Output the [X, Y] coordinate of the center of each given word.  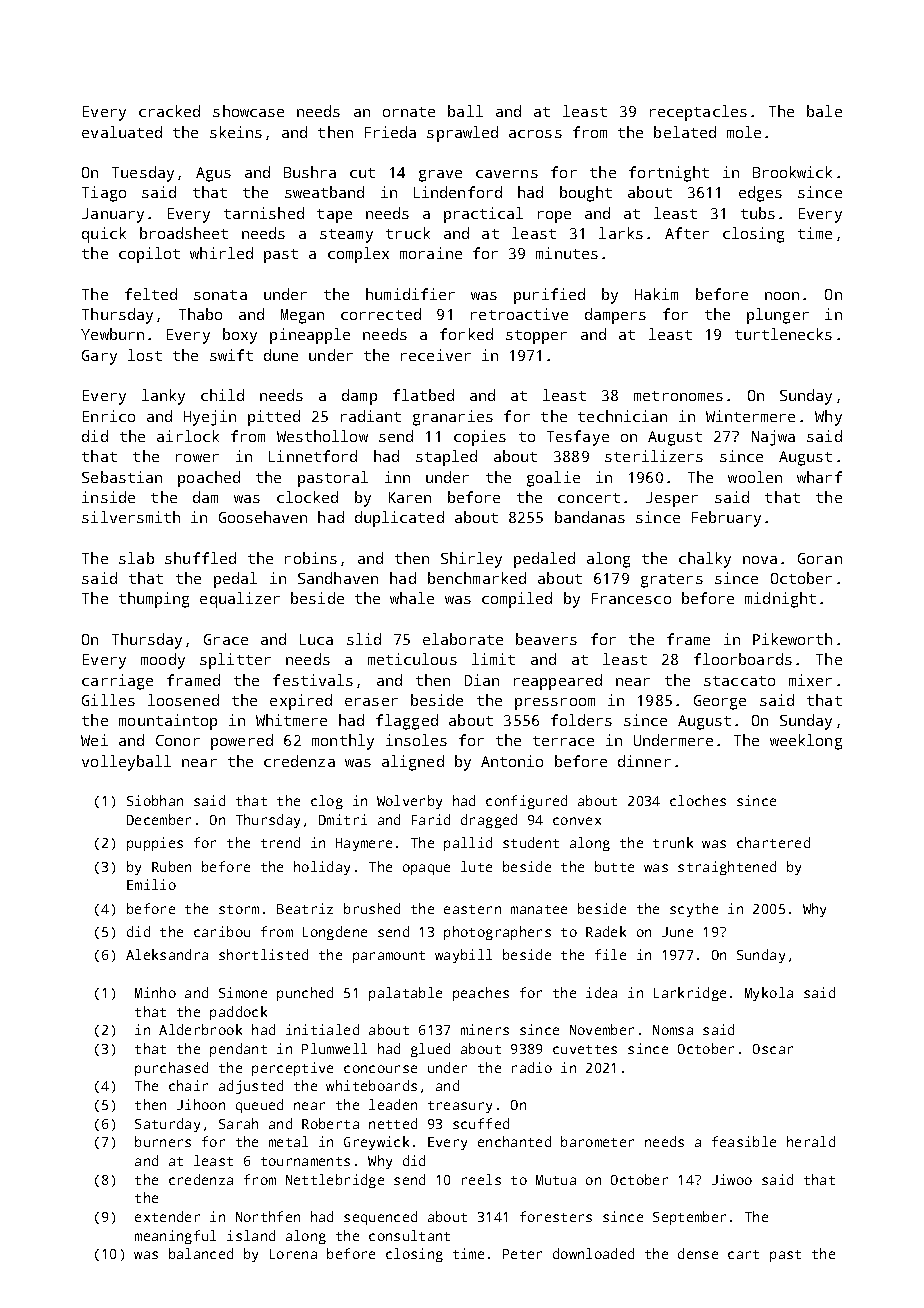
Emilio [151, 884]
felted [151, 294]
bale [824, 111]
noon [782, 296]
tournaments [305, 1161]
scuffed [481, 1123]
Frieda [390, 132]
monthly [343, 742]
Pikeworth [792, 639]
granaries [453, 418]
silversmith [131, 517]
